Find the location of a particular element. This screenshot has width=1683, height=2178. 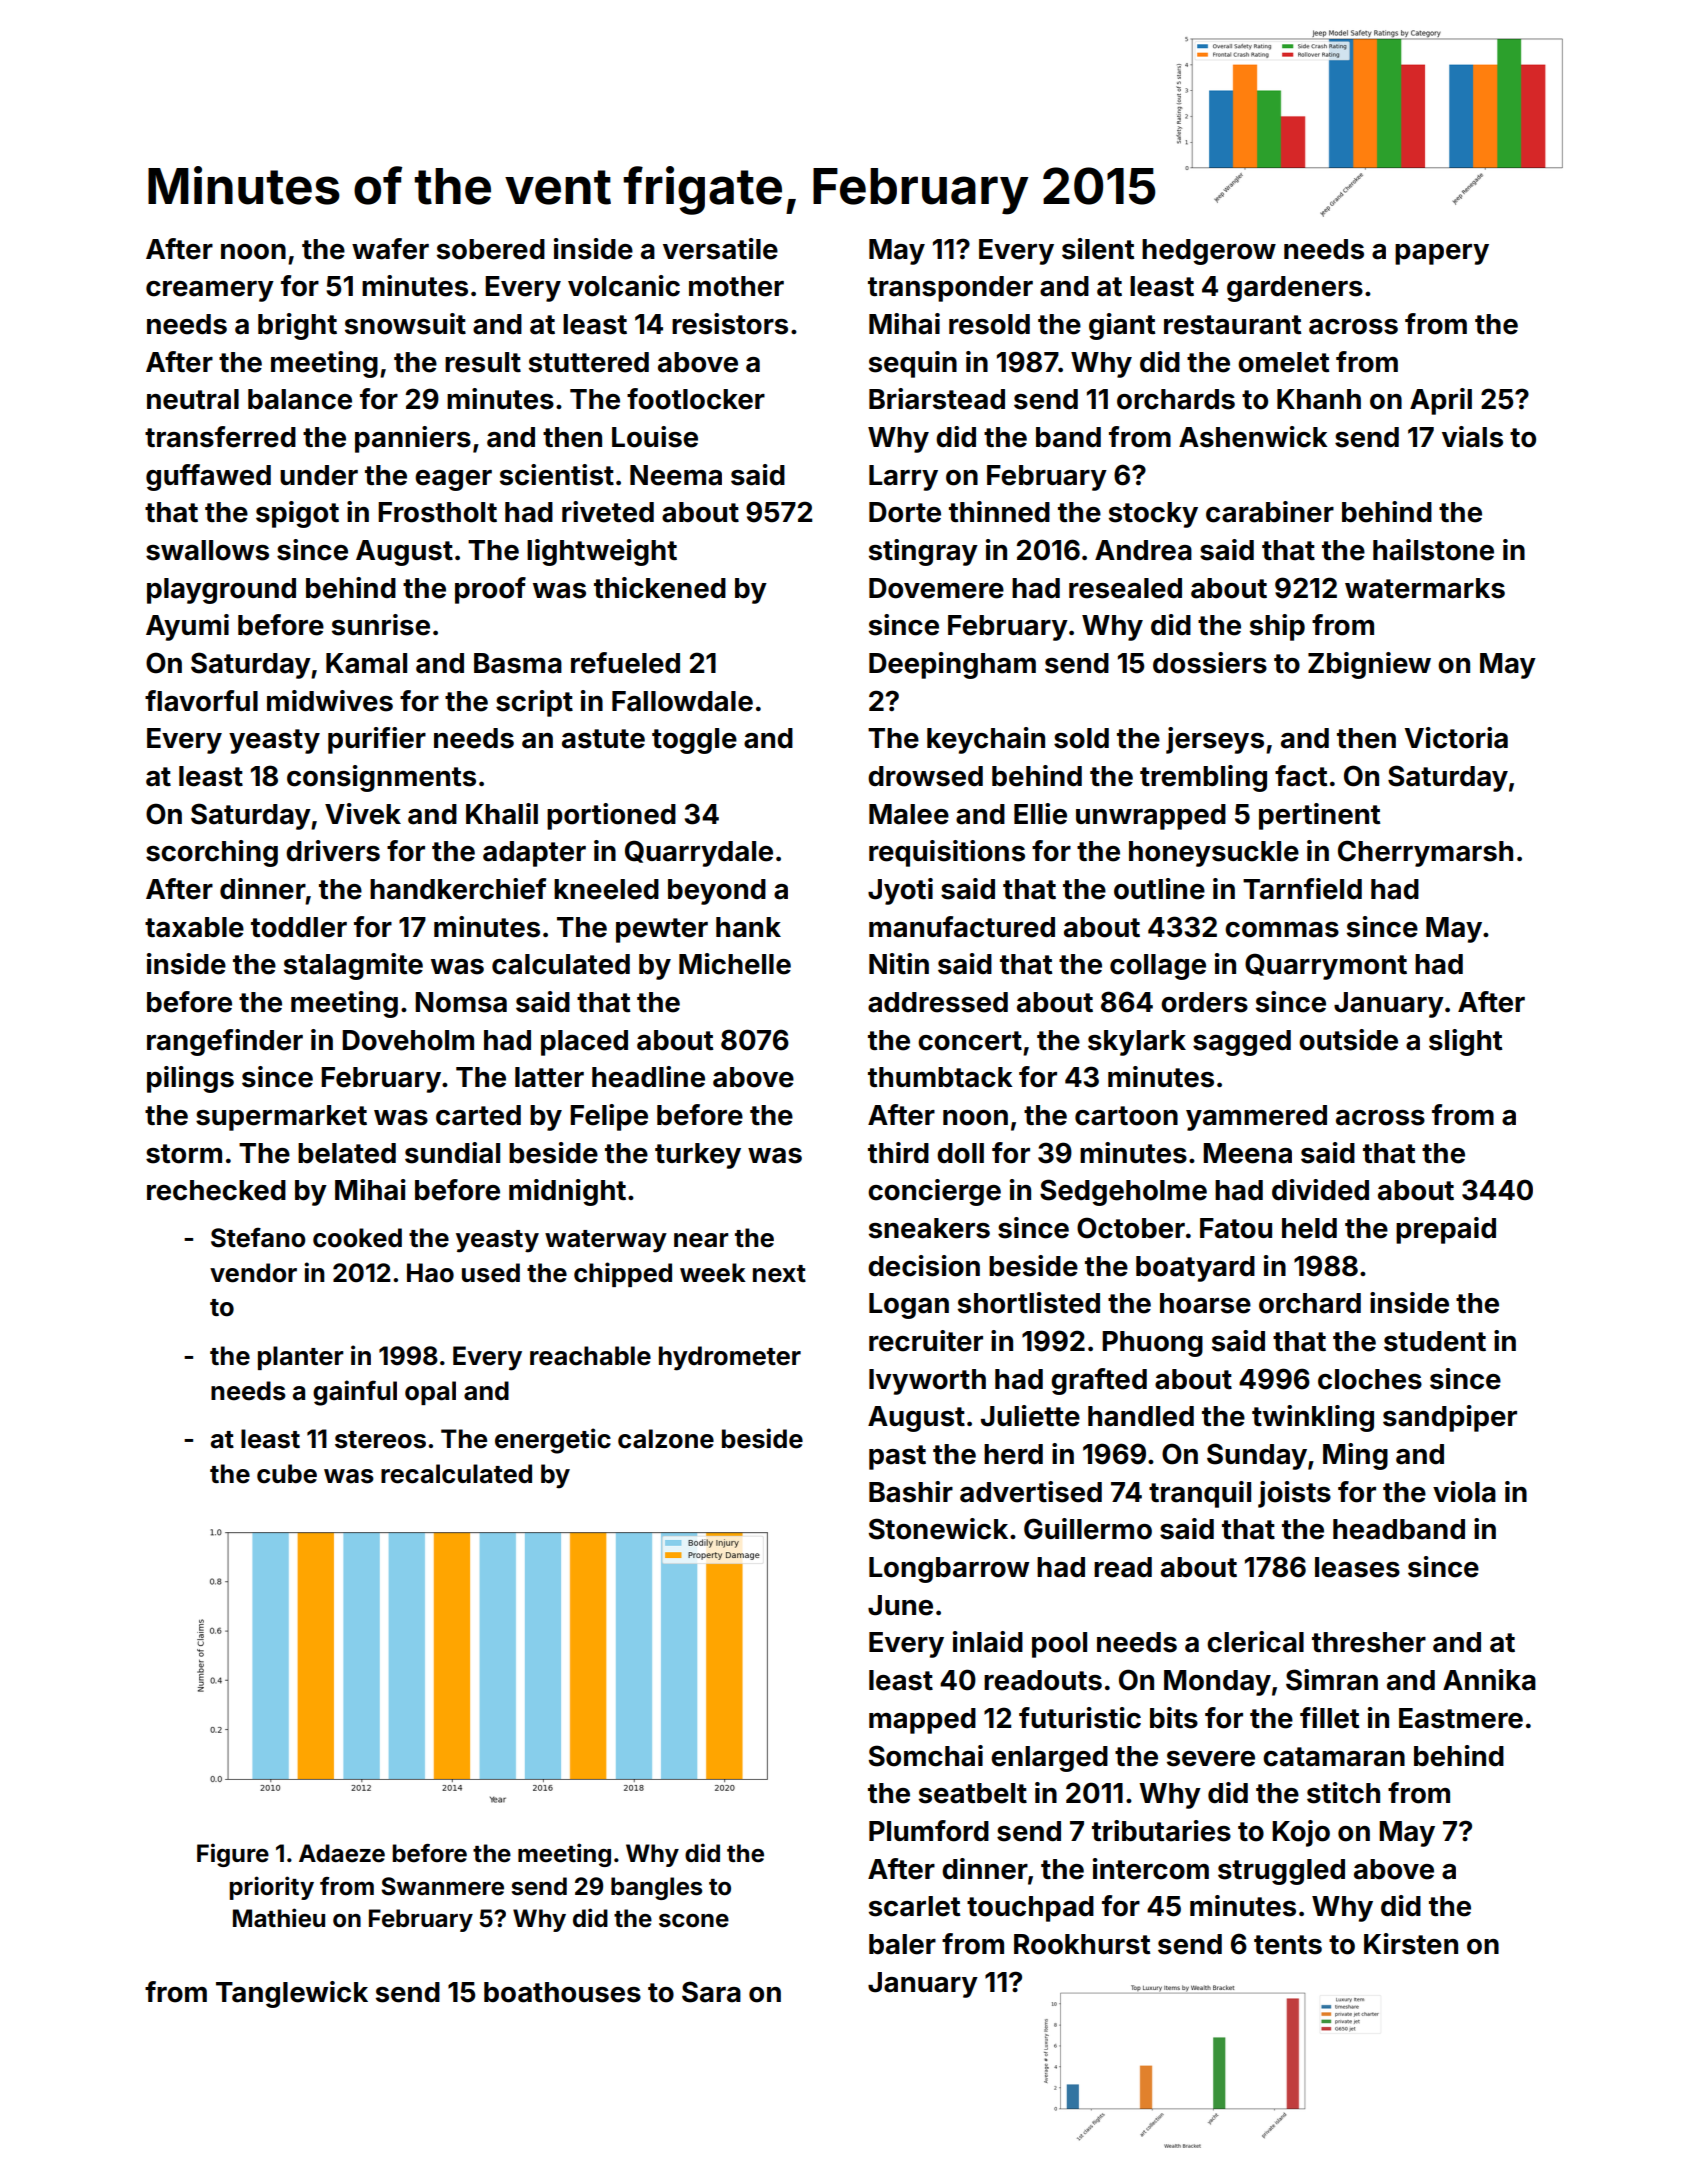

silent is located at coordinates (1098, 249).
